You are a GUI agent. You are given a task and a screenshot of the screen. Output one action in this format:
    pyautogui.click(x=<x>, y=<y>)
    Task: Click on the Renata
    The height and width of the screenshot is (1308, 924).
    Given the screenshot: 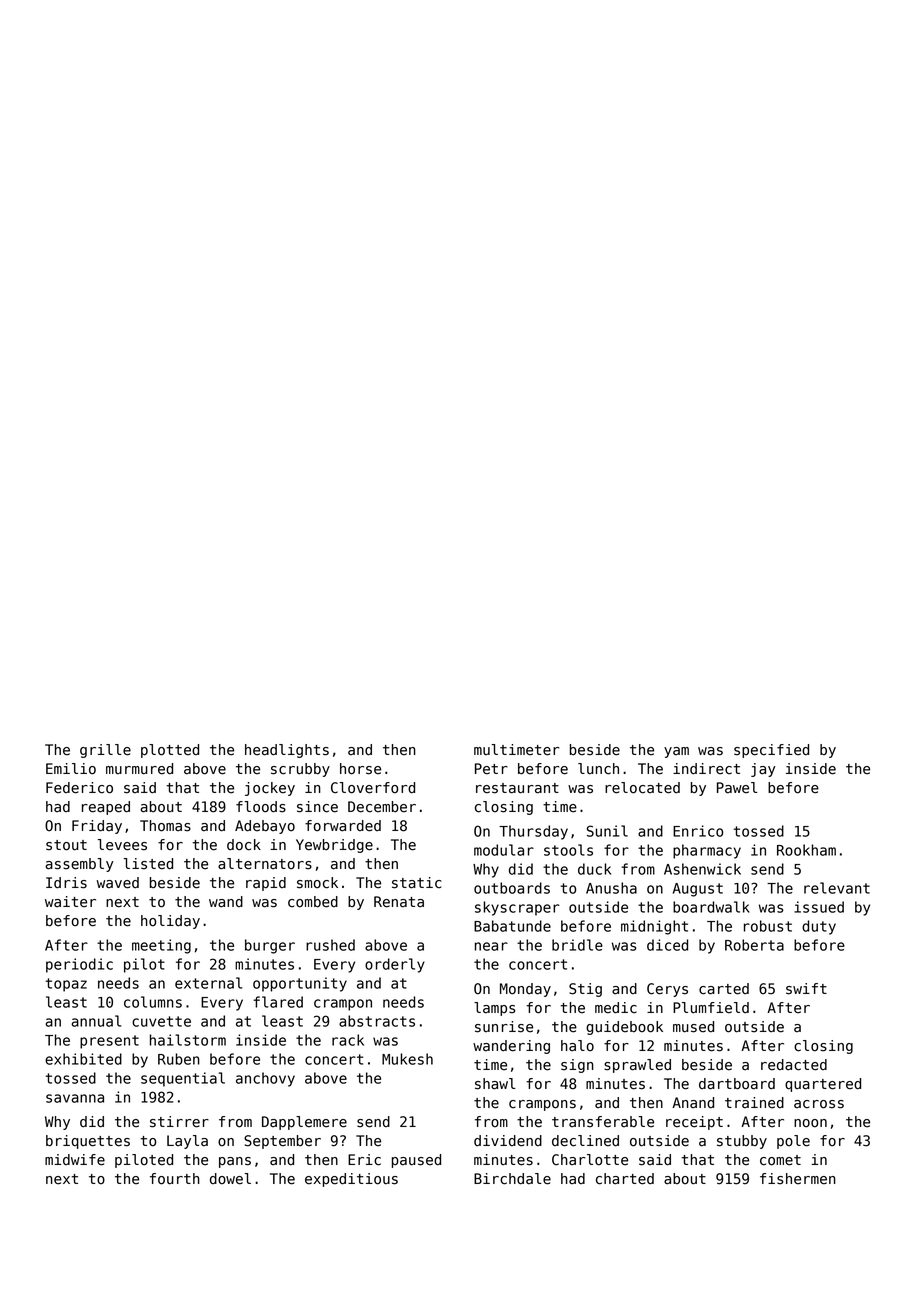 What is the action you would take?
    pyautogui.click(x=399, y=902)
